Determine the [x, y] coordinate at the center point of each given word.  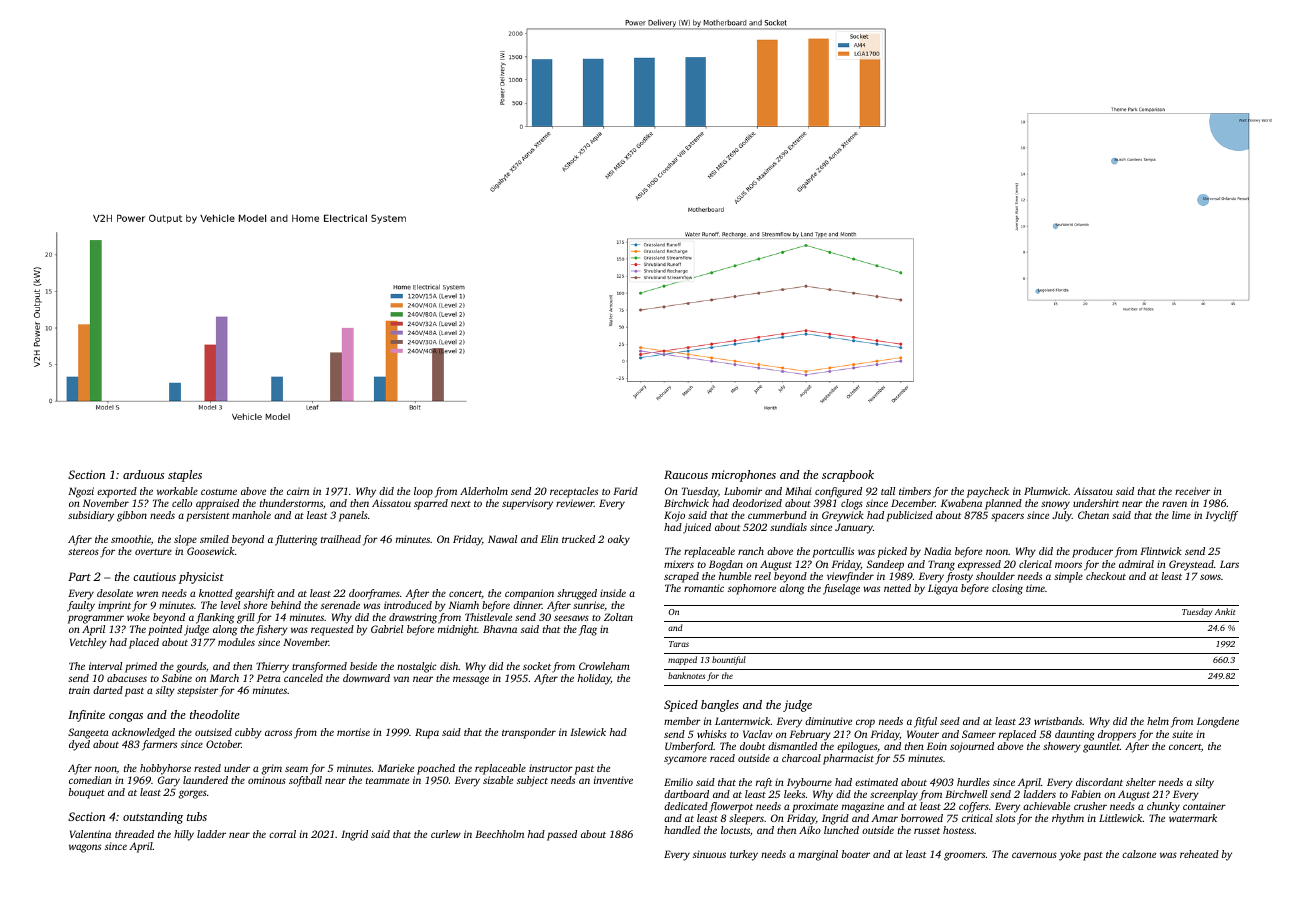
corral [282, 834]
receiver [1193, 491]
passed [562, 835]
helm [1158, 721]
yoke [1070, 855]
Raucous [686, 474]
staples [185, 476]
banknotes [686, 675]
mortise [353, 732]
